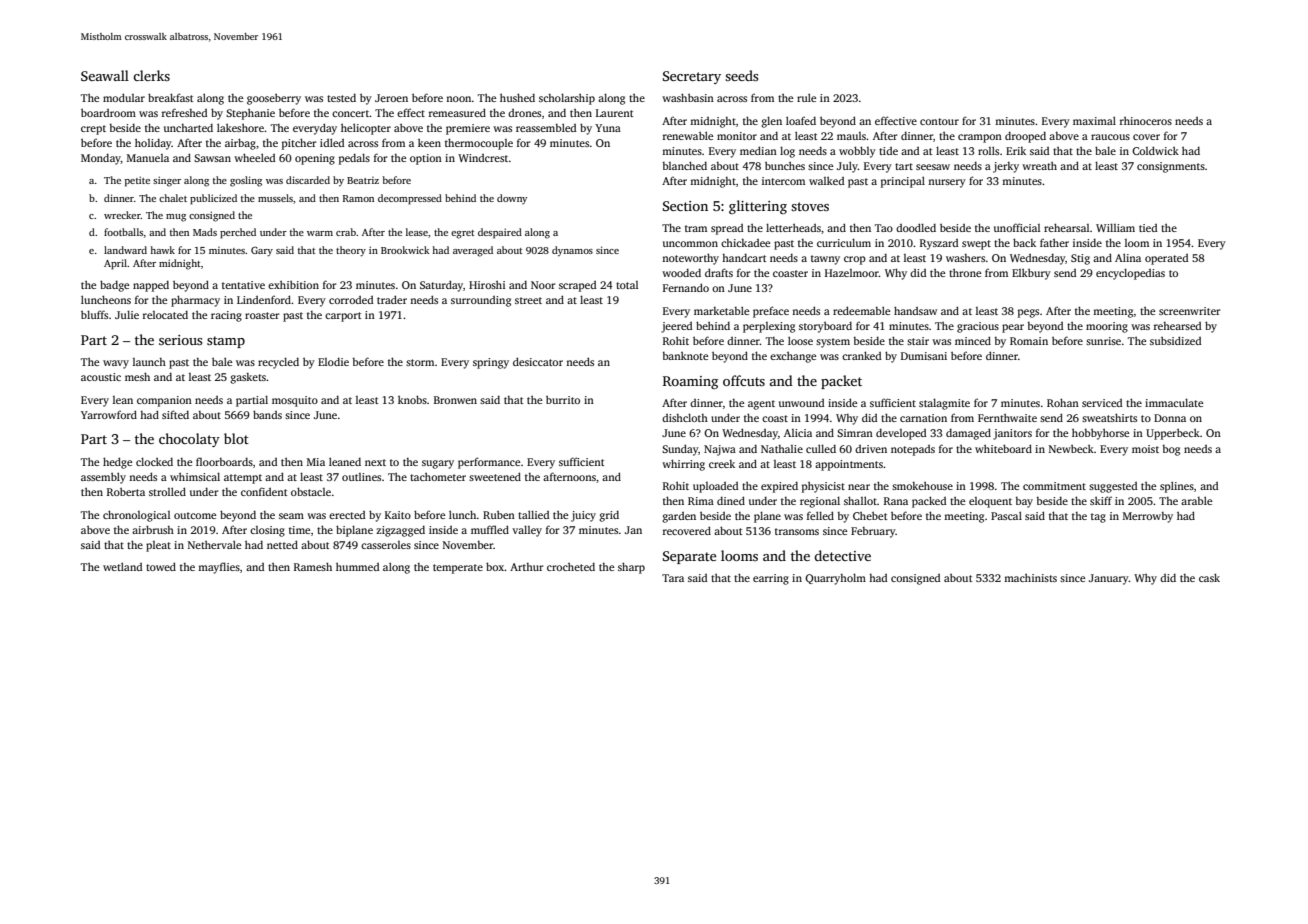 The width and height of the screenshot is (1308, 924). I want to click on operated, so click(1166, 259).
